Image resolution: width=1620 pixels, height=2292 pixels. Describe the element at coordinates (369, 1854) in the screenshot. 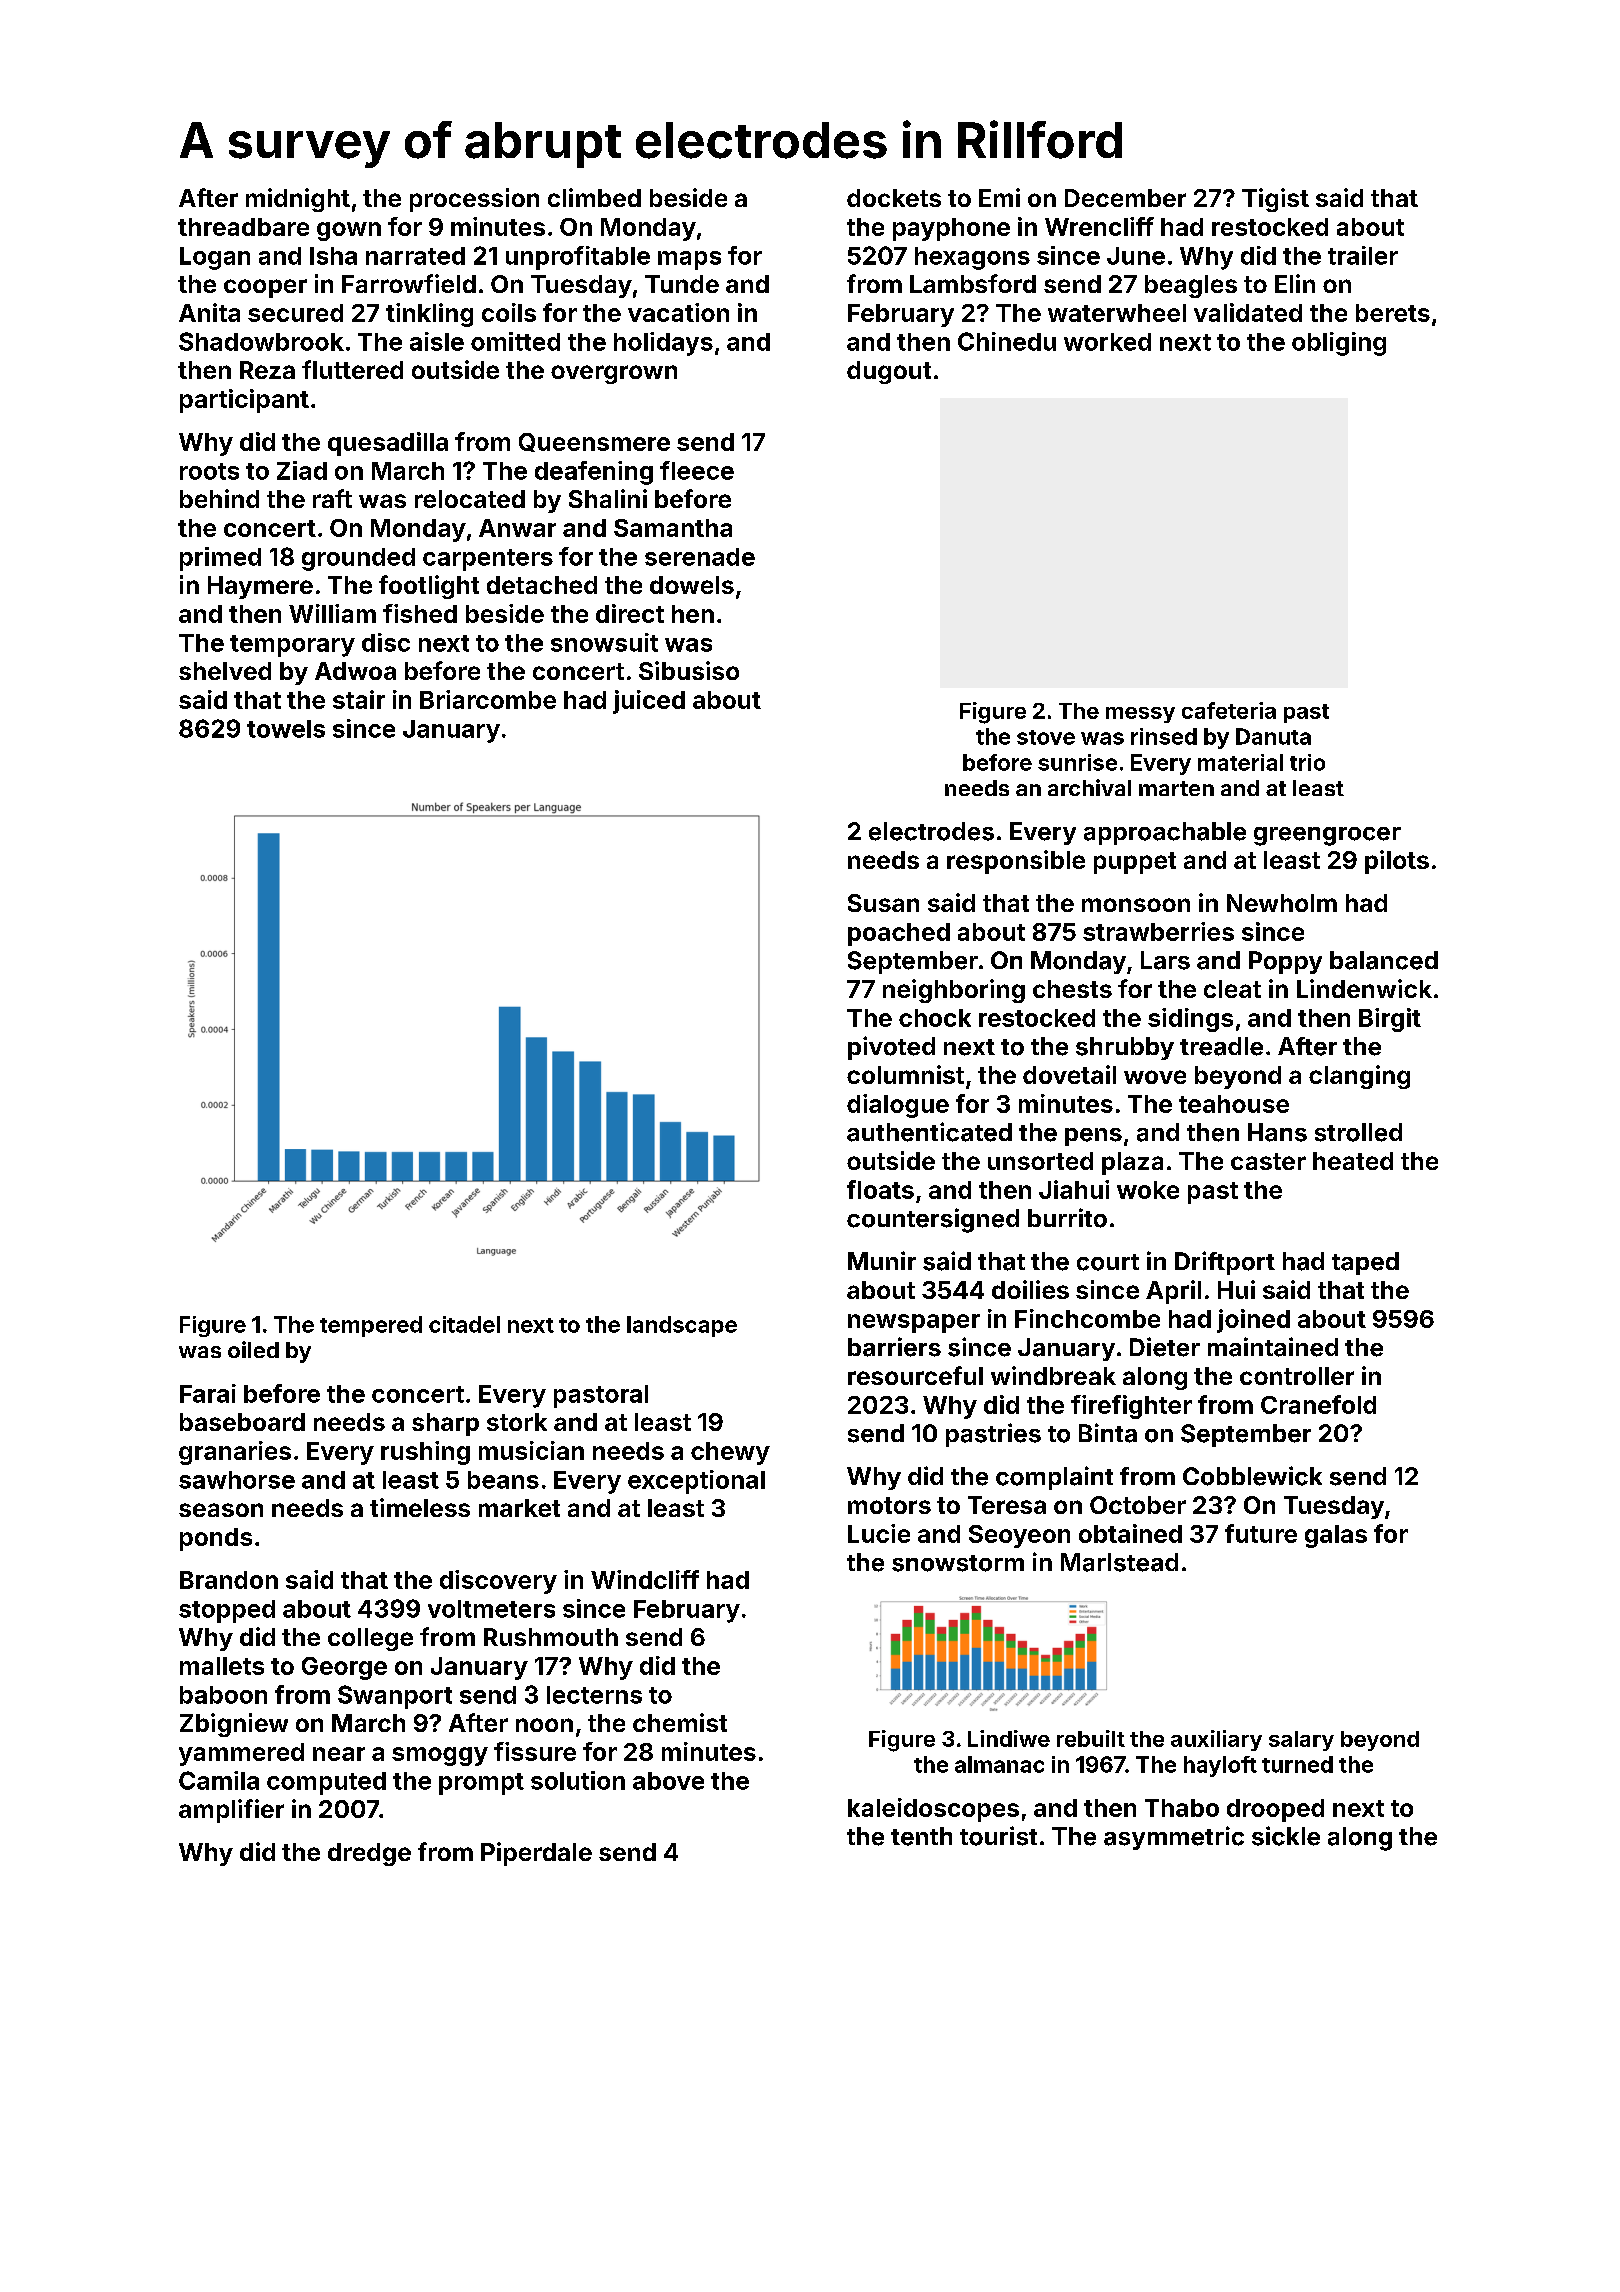

I see `dredge` at that location.
